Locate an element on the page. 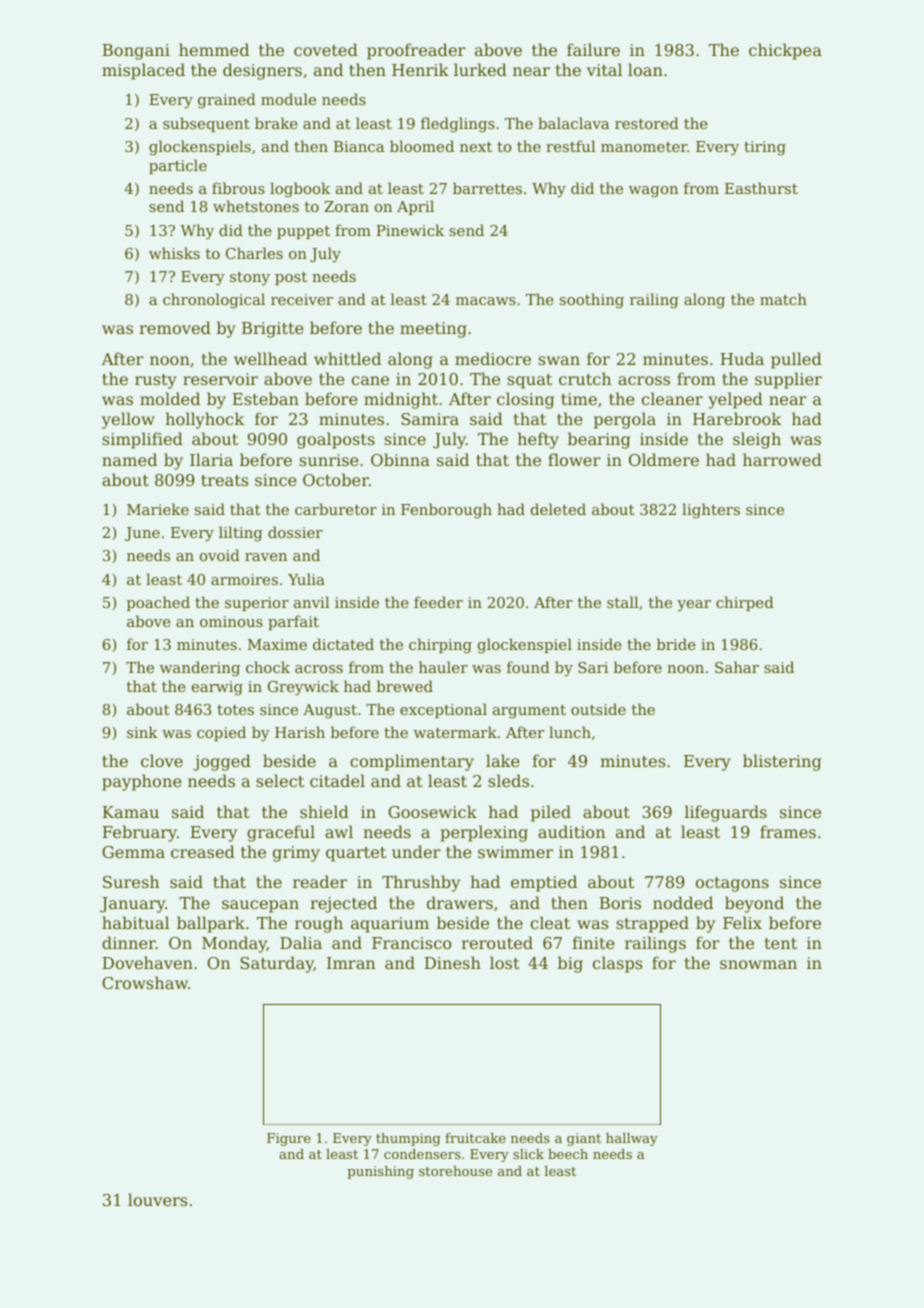 This image has width=924, height=1308. piled is located at coordinates (551, 813).
